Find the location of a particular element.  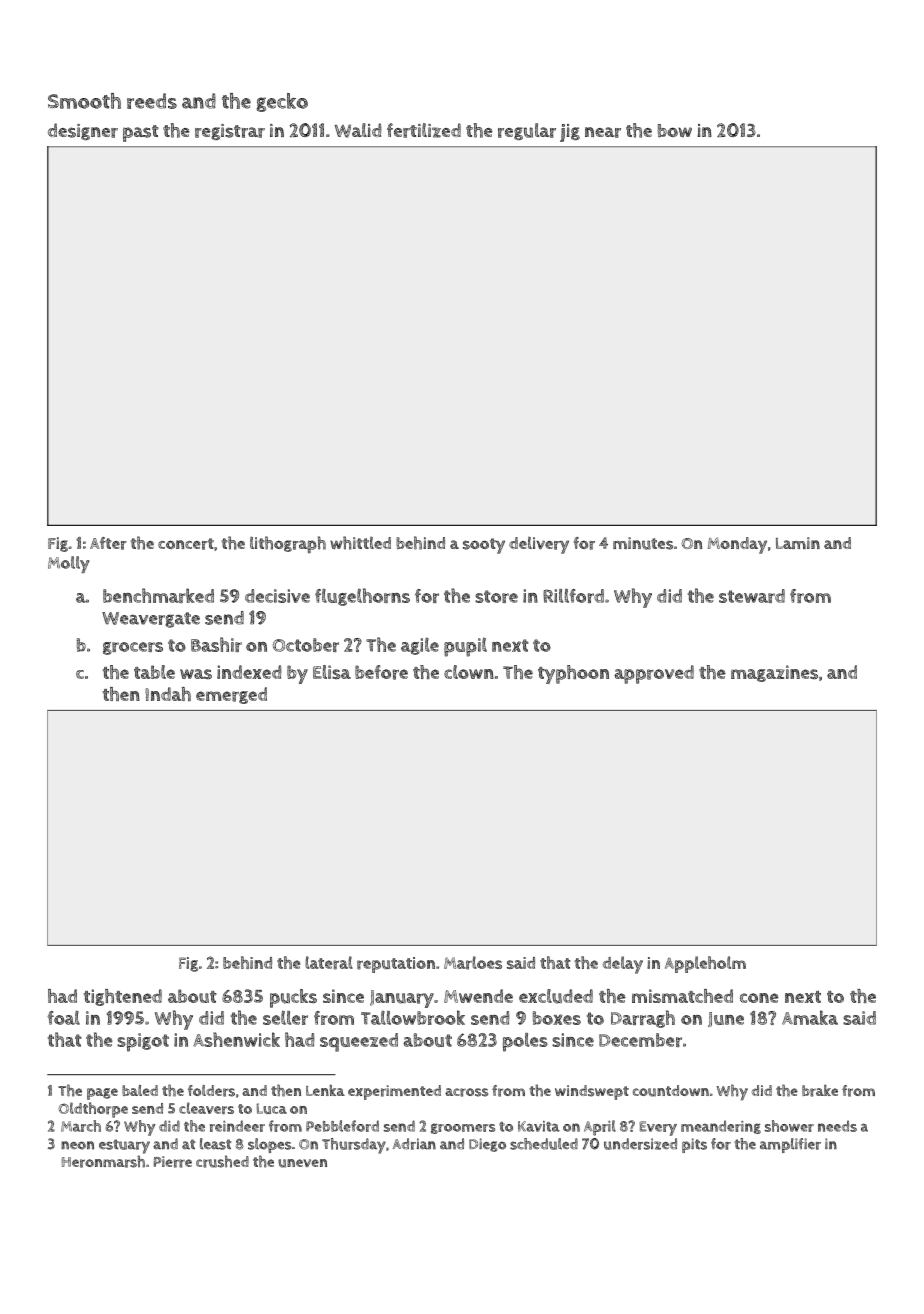

needs is located at coordinates (837, 1126).
